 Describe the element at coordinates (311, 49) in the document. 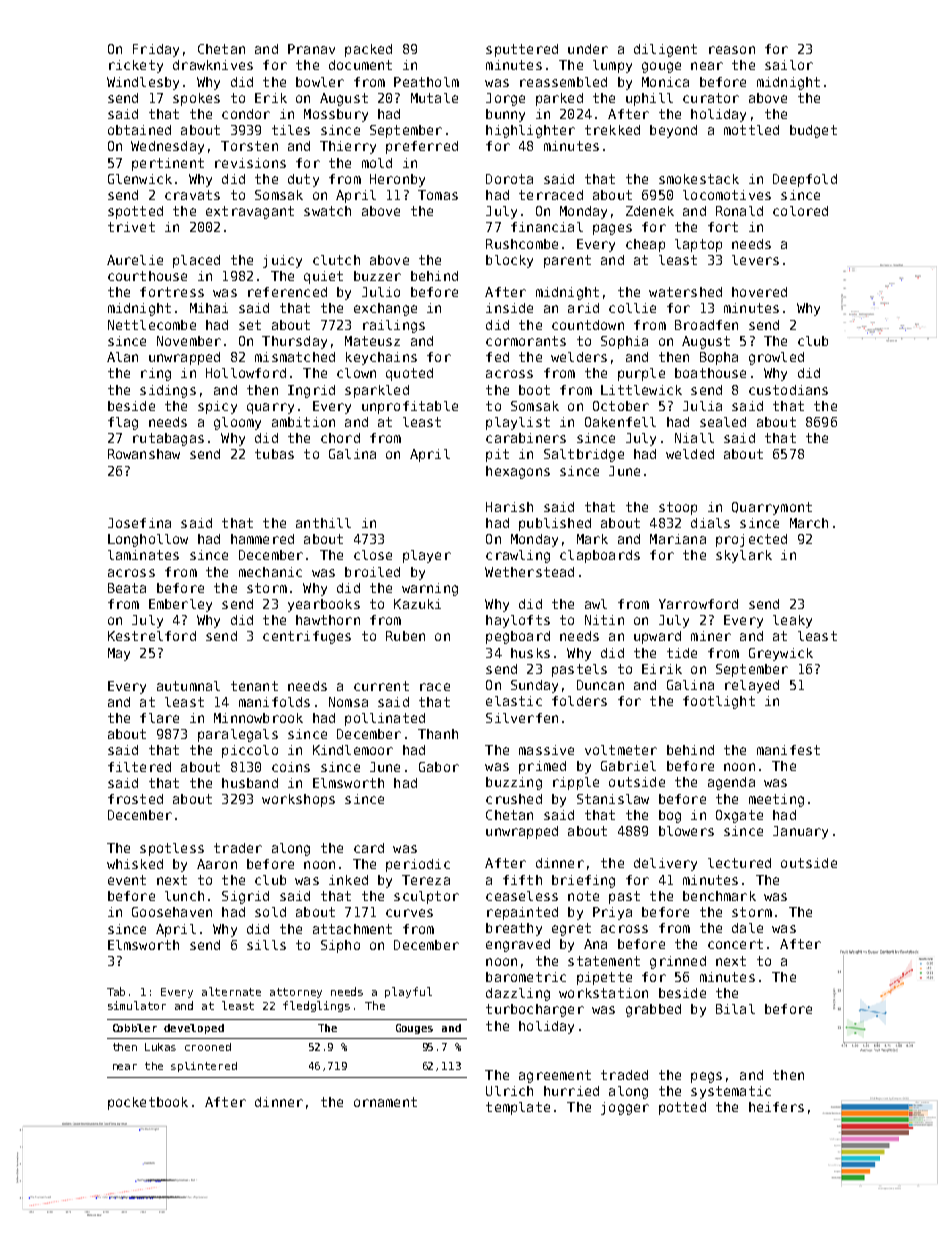

I see `Pranav` at that location.
